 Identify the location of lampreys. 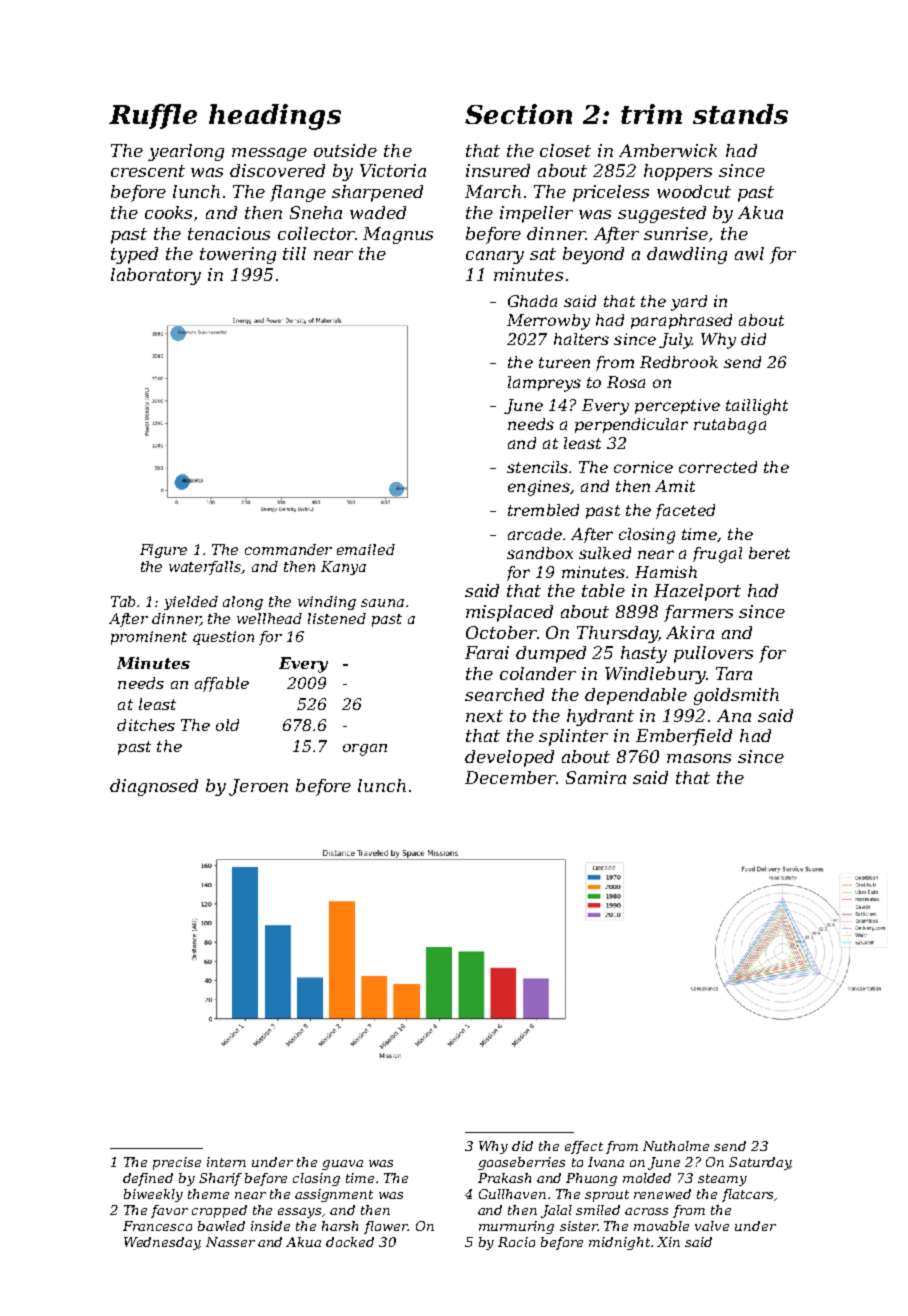
(544, 384).
